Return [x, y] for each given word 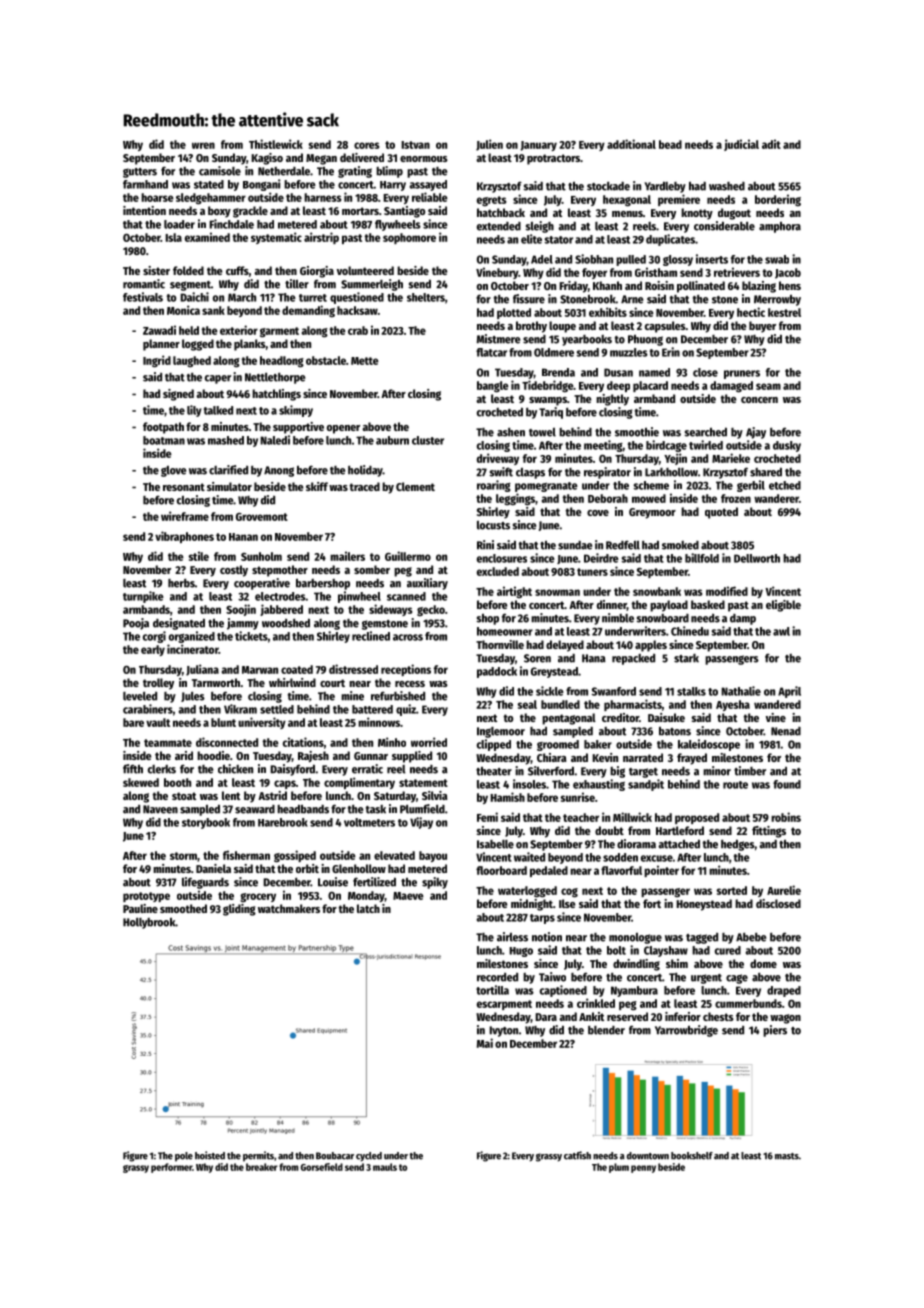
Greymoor [652, 513]
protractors [553, 159]
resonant [184, 487]
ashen [511, 432]
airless [512, 937]
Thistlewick [276, 144]
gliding [239, 910]
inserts [712, 259]
